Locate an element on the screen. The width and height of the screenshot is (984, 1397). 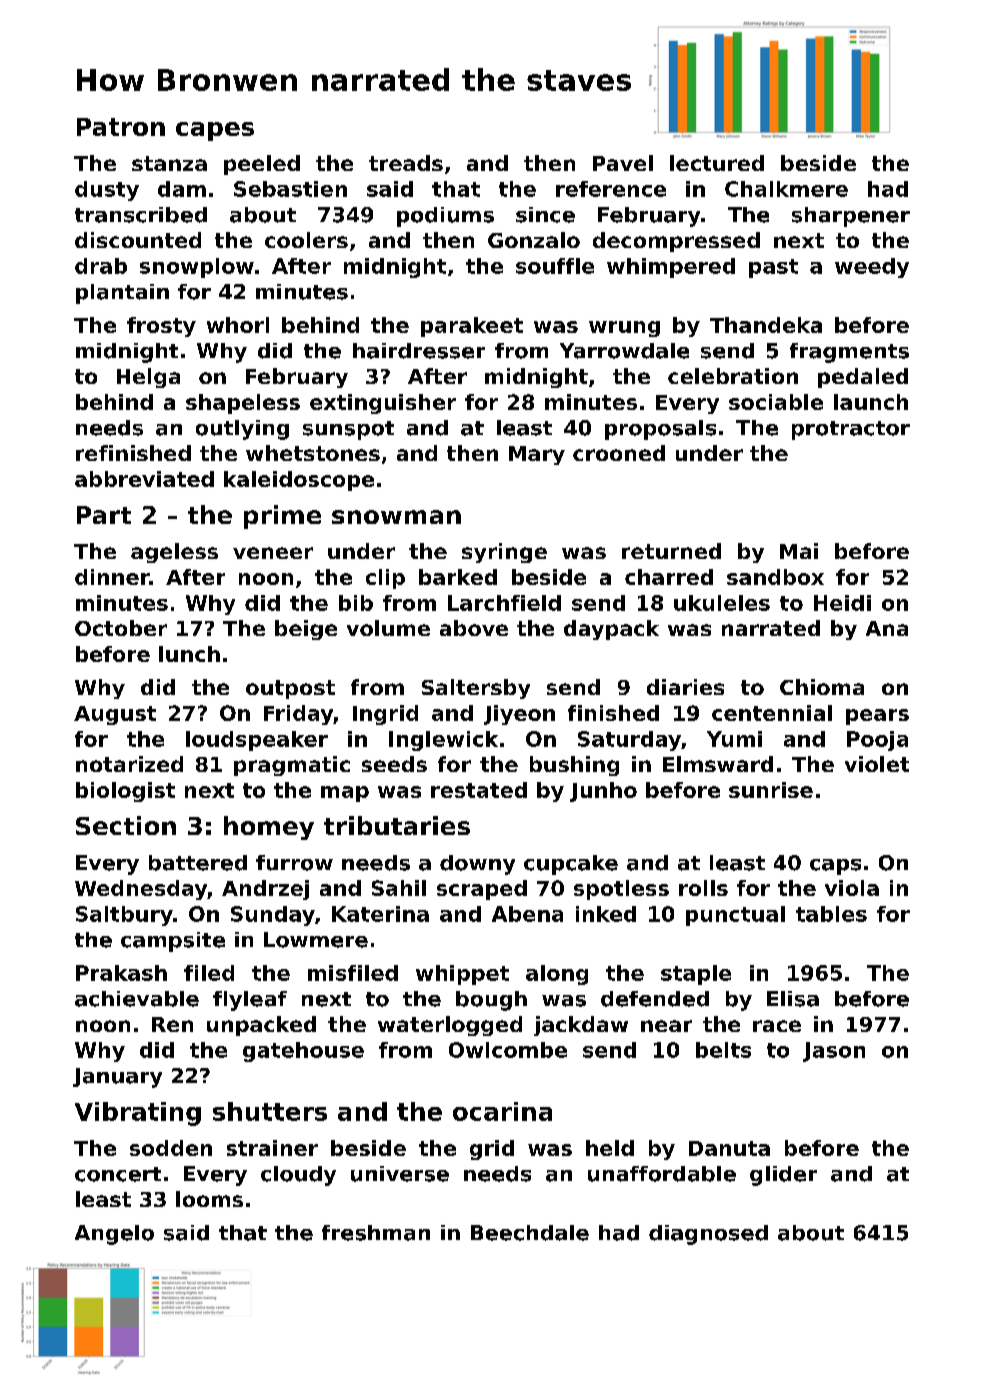
Larchfield is located at coordinates (504, 603).
